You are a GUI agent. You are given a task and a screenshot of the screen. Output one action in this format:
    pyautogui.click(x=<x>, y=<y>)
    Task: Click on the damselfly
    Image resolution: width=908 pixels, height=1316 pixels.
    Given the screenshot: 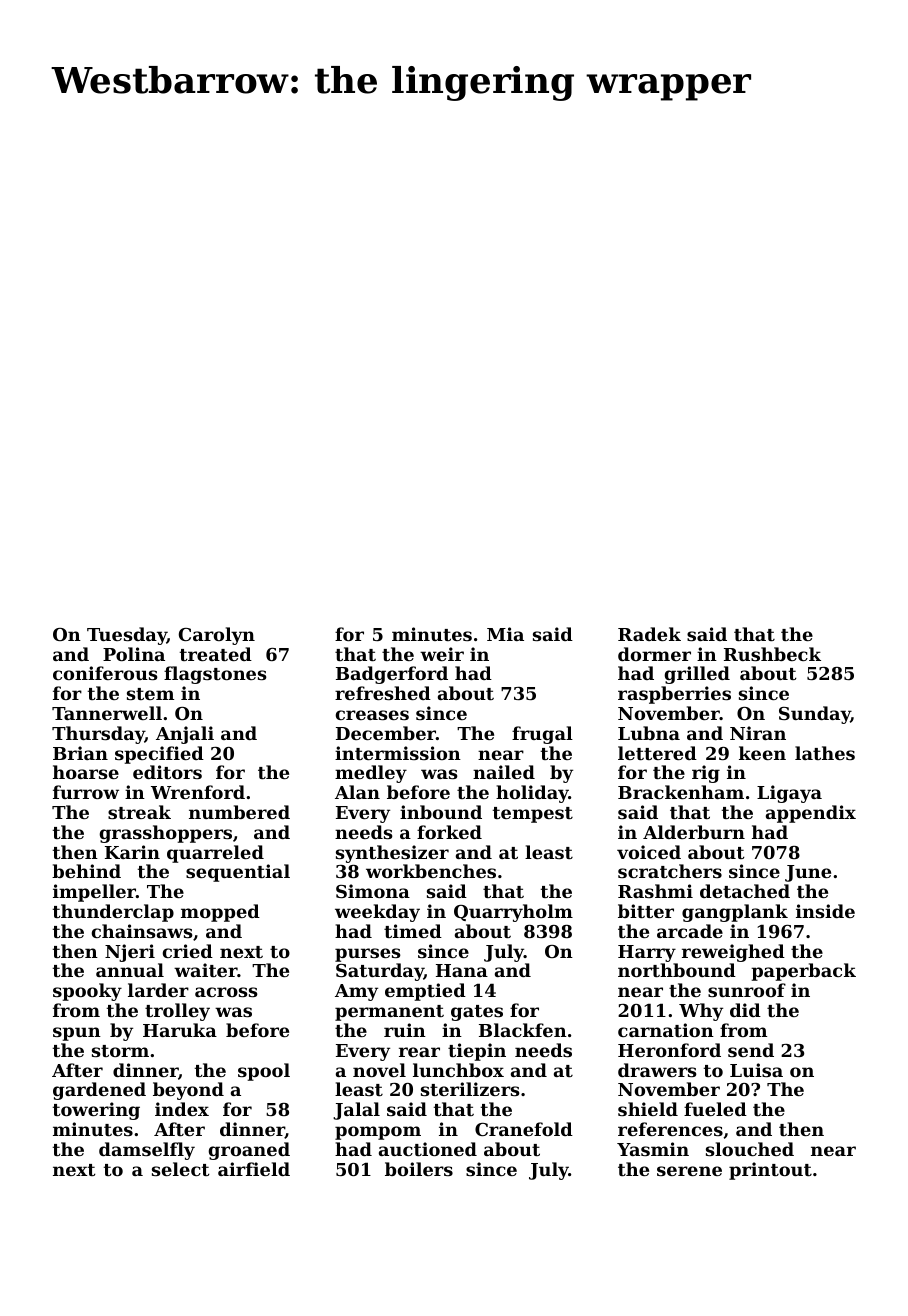 What is the action you would take?
    pyautogui.click(x=147, y=1151)
